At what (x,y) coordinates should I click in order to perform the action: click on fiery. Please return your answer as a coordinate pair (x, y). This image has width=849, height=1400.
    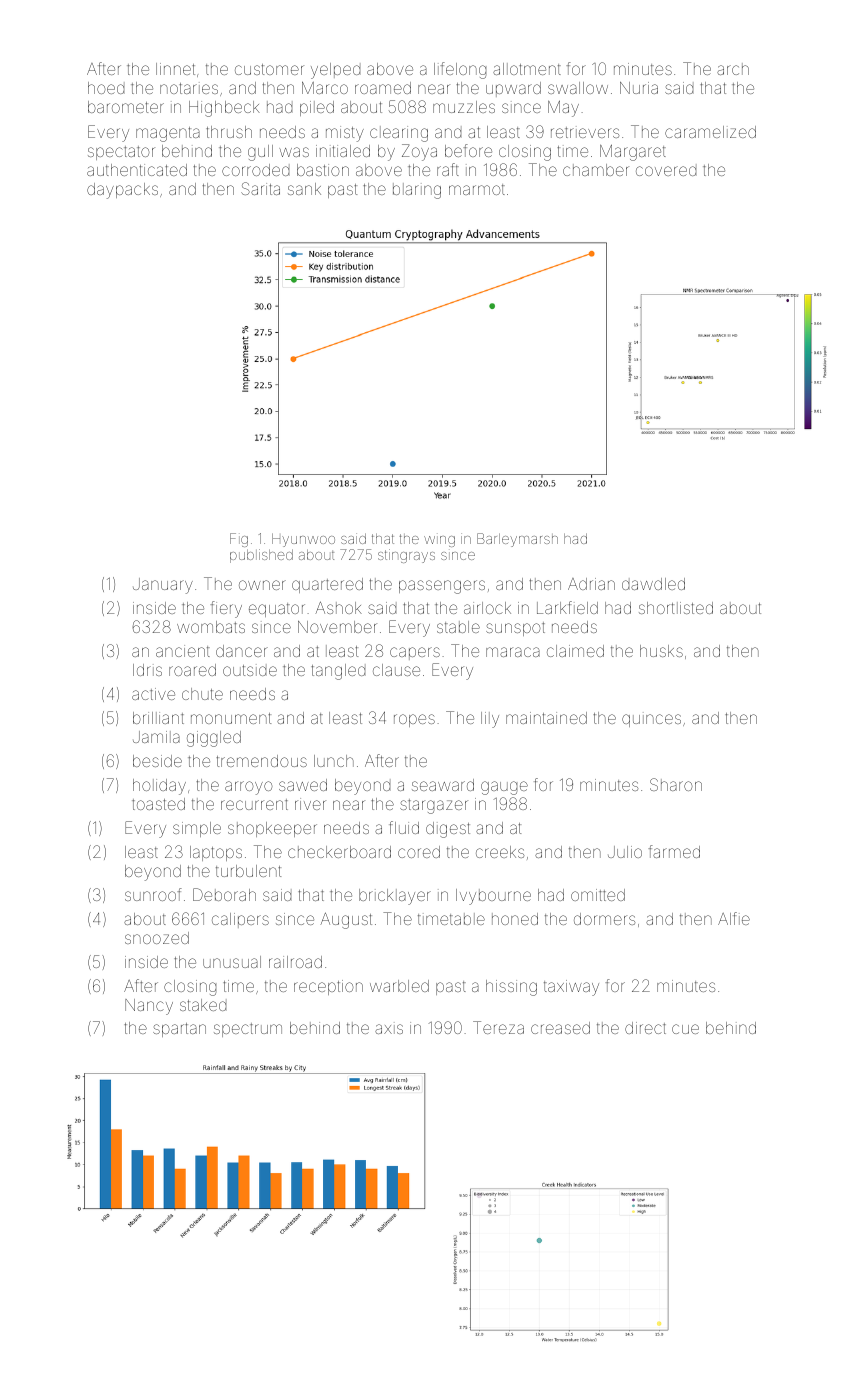
    Looking at the image, I should click on (226, 609).
